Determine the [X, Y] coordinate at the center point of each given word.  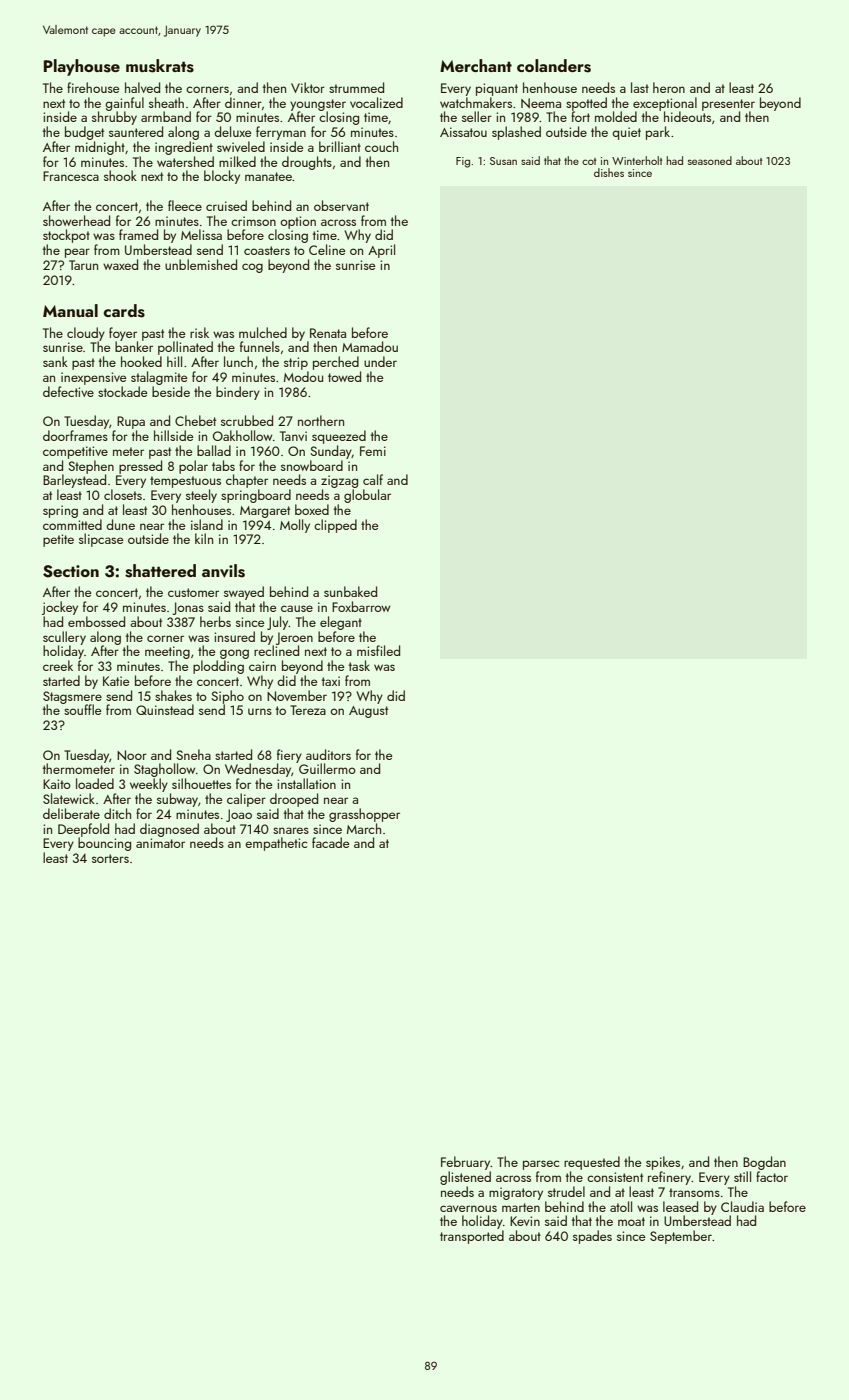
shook [120, 175]
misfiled [378, 650]
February [466, 1163]
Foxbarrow [361, 606]
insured [234, 636]
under [380, 361]
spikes [663, 1163]
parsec [541, 1165]
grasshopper [364, 815]
